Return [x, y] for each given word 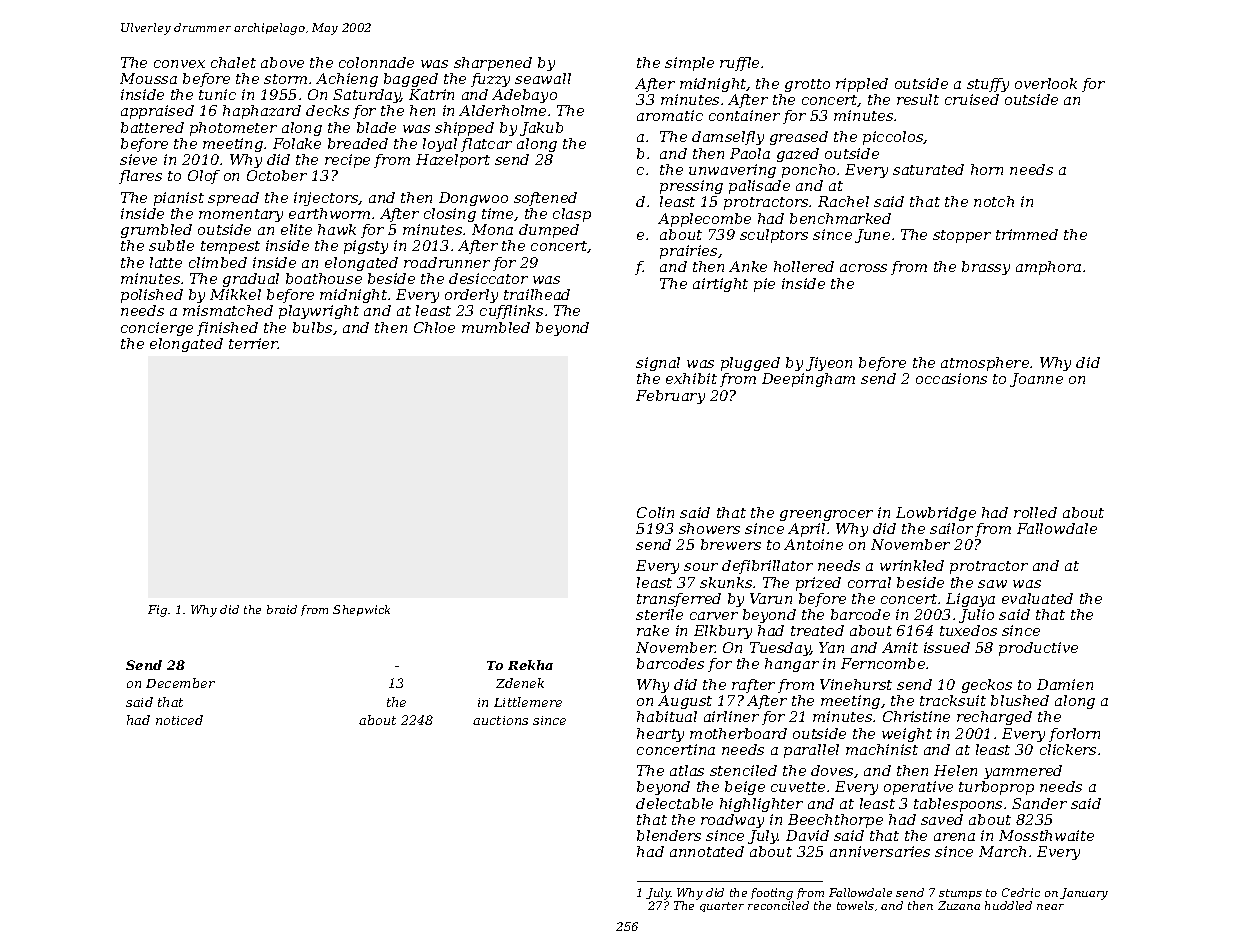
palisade [759, 187]
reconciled [778, 905]
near [1050, 907]
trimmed [1027, 234]
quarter [722, 907]
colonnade [376, 62]
